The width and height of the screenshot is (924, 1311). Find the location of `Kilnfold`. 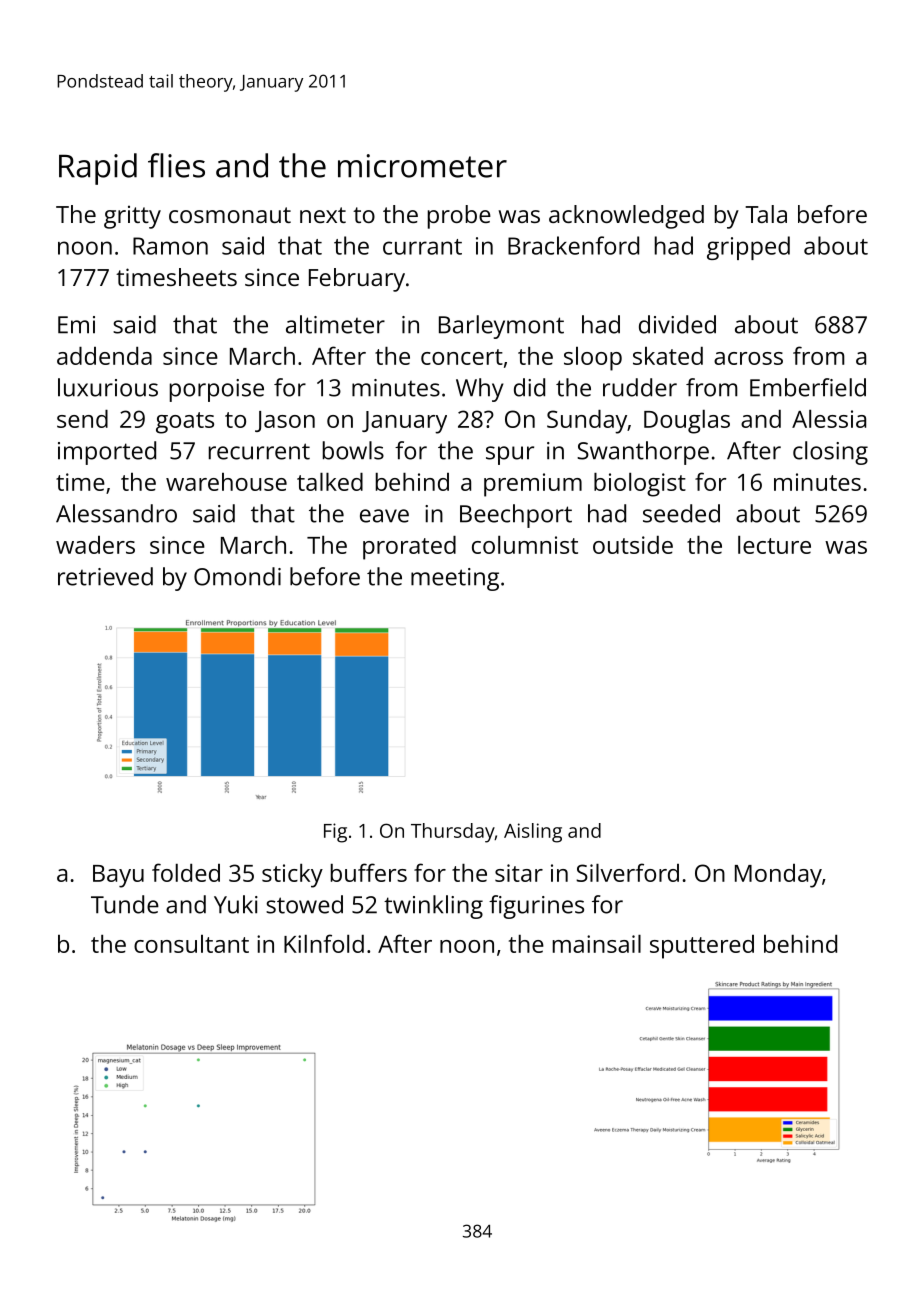

Kilnfold is located at coordinates (324, 943).
